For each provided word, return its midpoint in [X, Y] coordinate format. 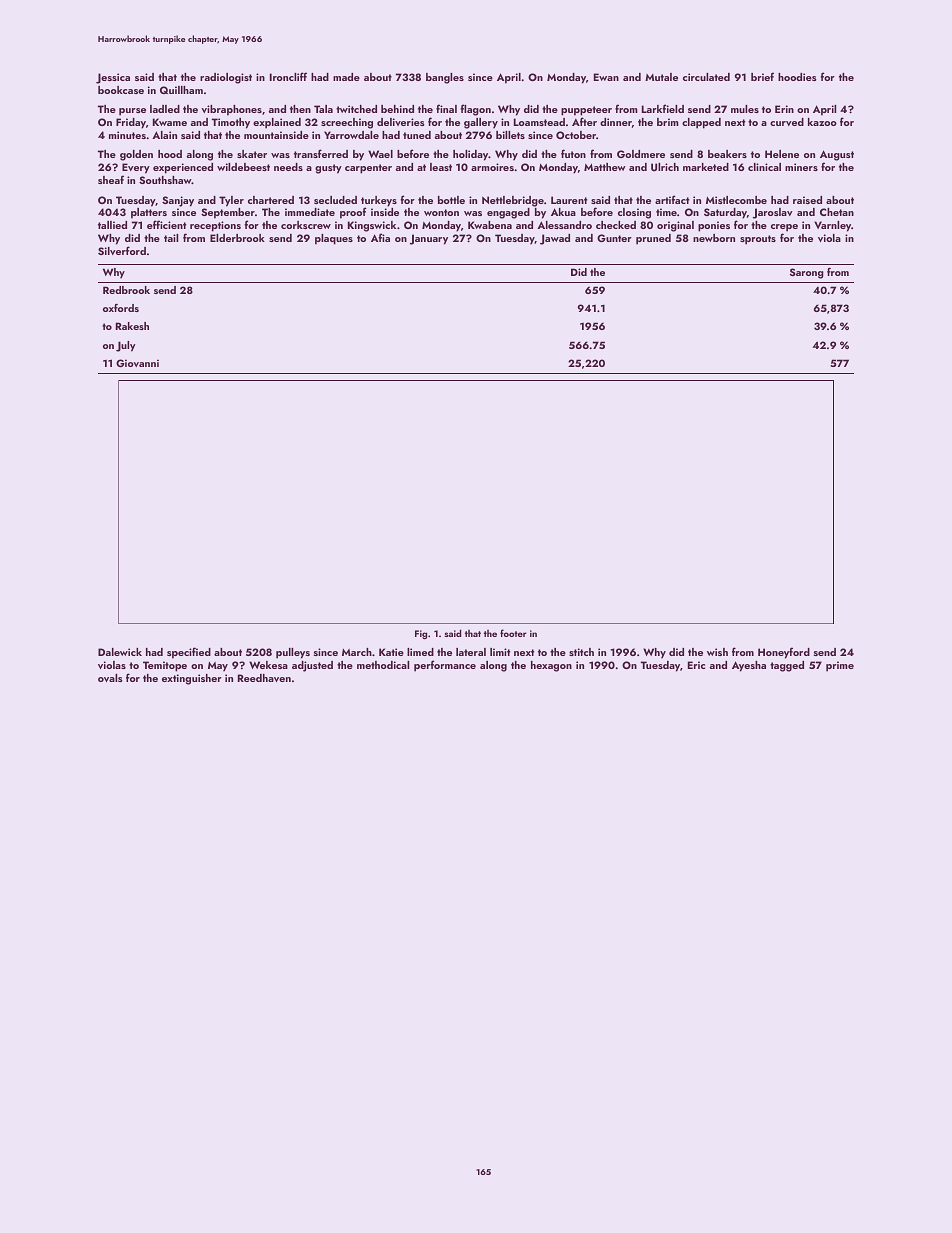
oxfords [121, 307]
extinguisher [192, 679]
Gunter [614, 238]
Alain [164, 135]
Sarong [807, 273]
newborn [714, 238]
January [429, 239]
